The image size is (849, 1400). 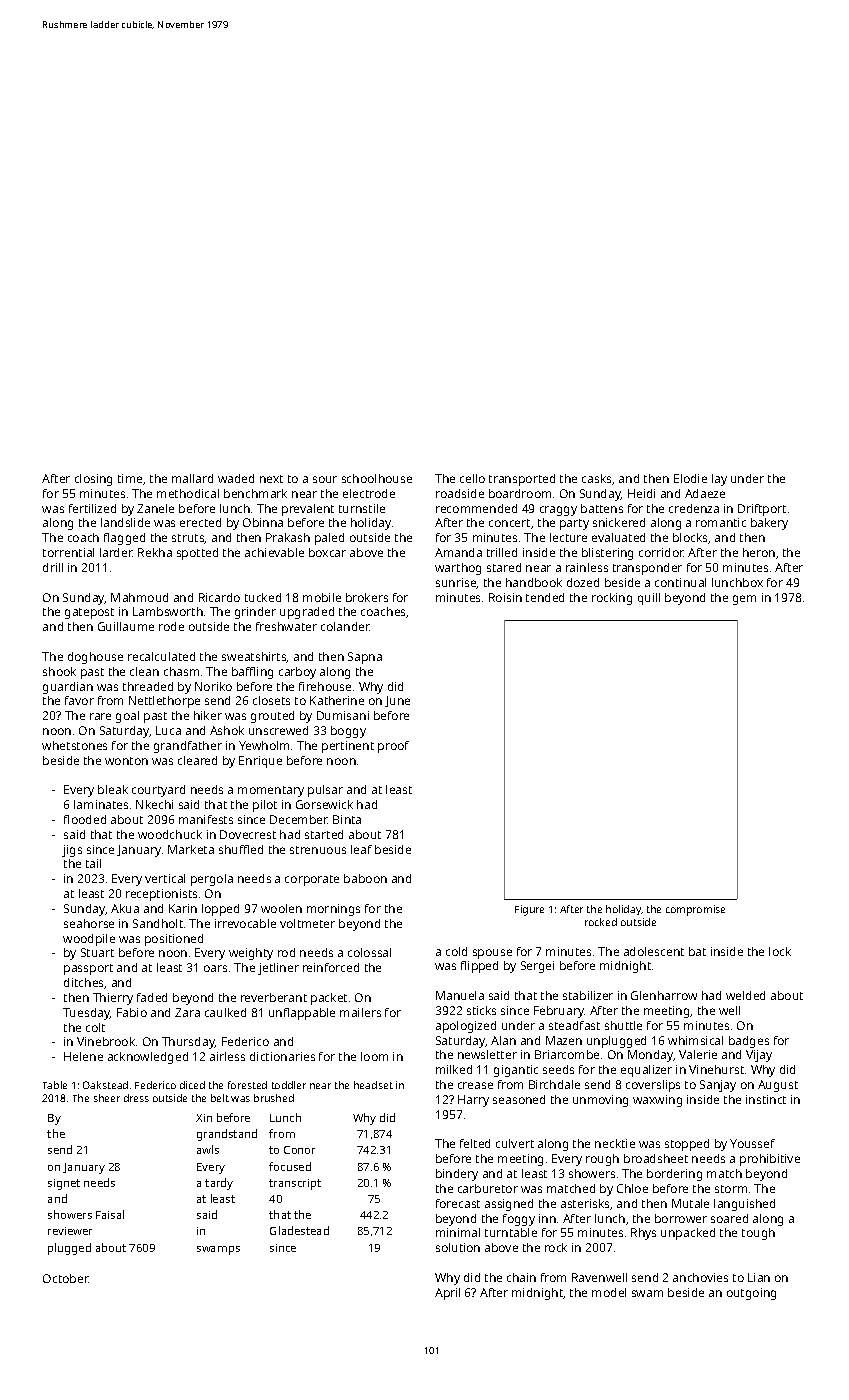 I want to click on gem, so click(x=744, y=600).
